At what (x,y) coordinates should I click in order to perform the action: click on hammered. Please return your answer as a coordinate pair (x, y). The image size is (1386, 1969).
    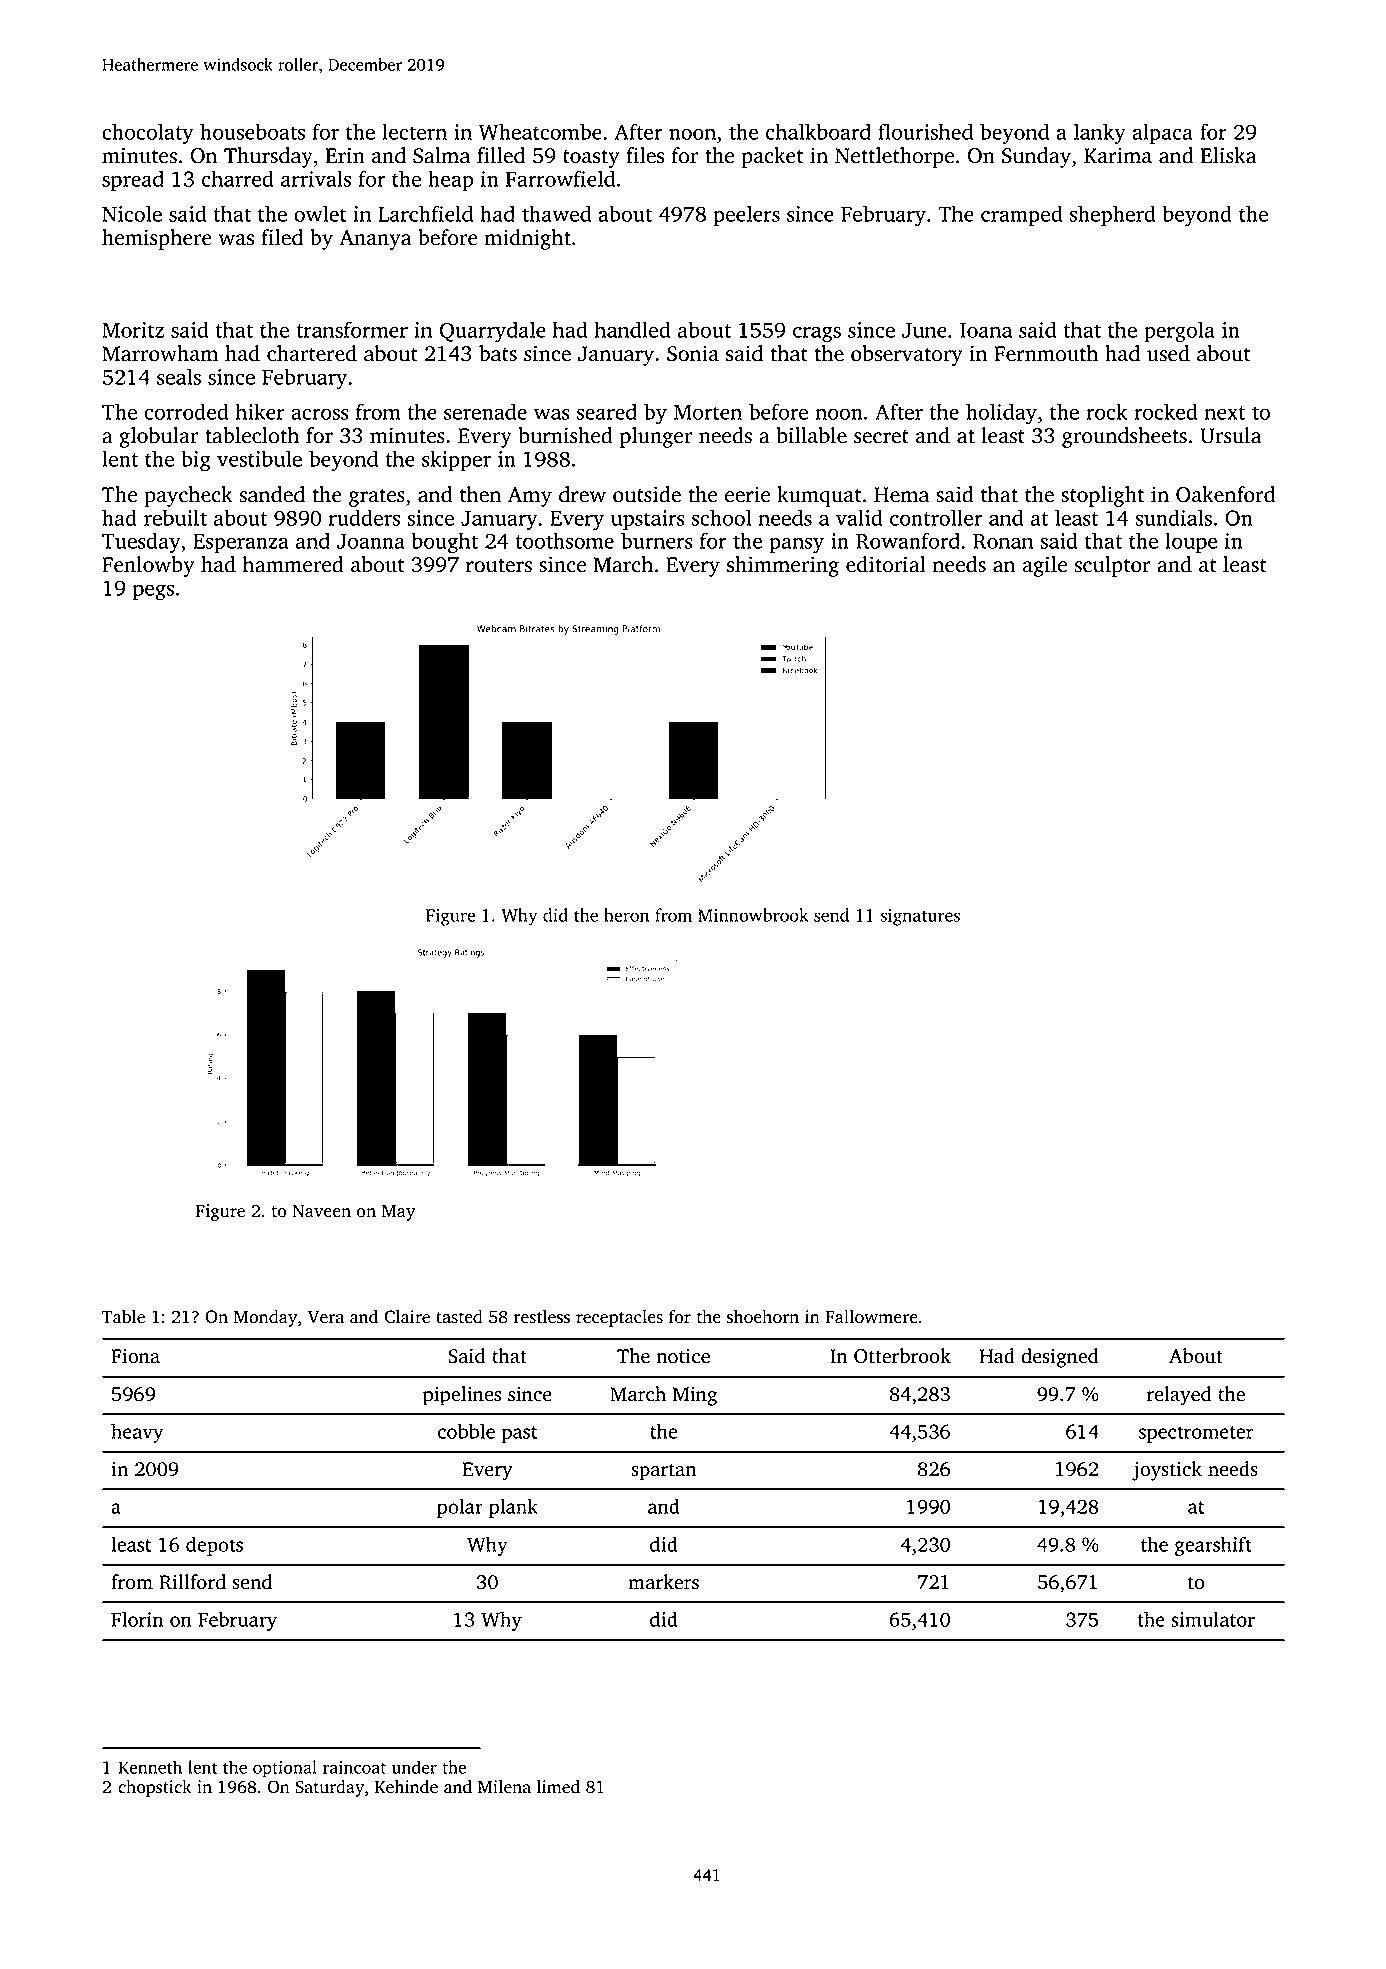
    Looking at the image, I should click on (293, 564).
